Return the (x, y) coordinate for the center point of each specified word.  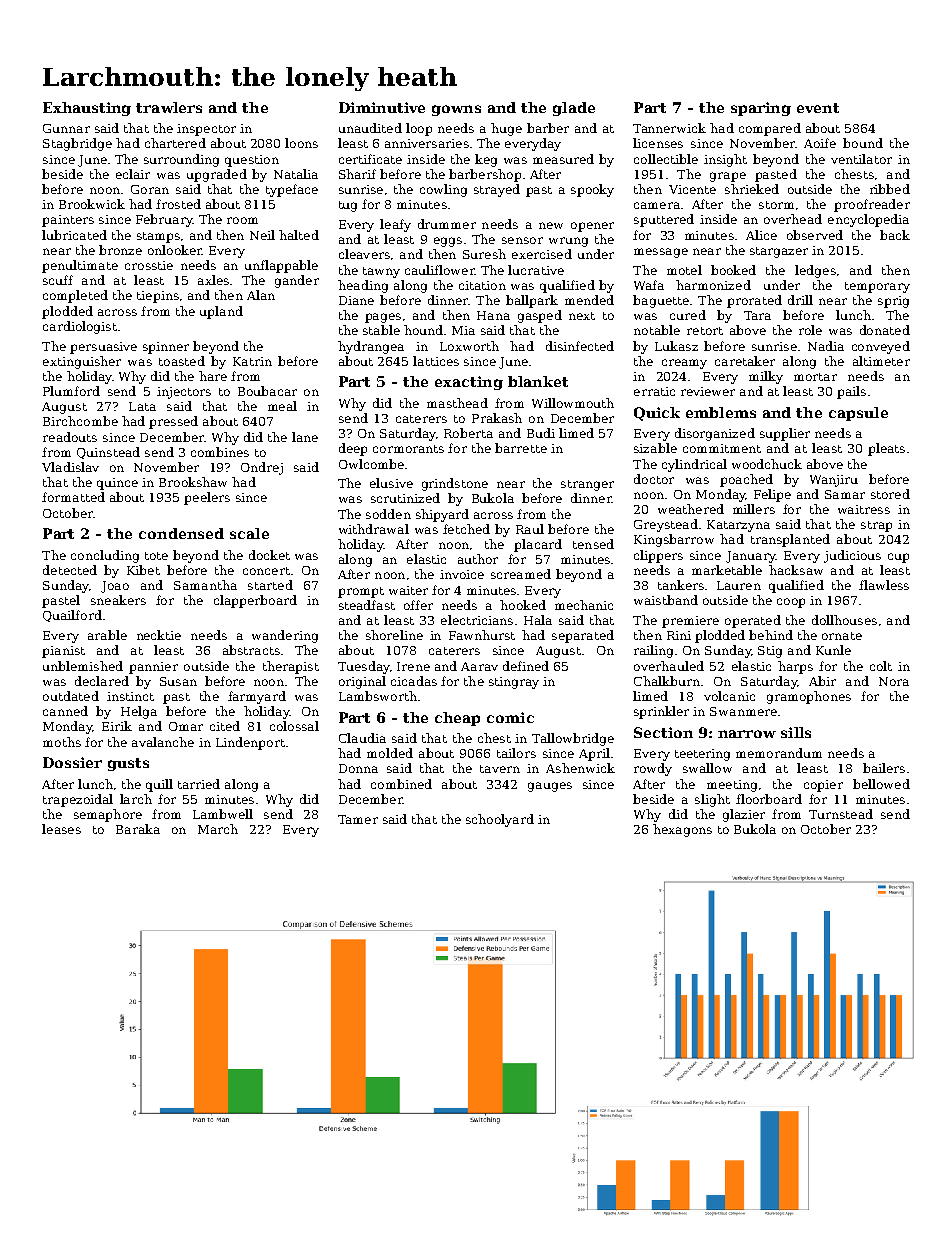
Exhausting (87, 109)
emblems (721, 412)
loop (419, 129)
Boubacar (267, 391)
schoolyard (500, 820)
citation (482, 285)
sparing (761, 109)
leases (61, 829)
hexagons (682, 830)
